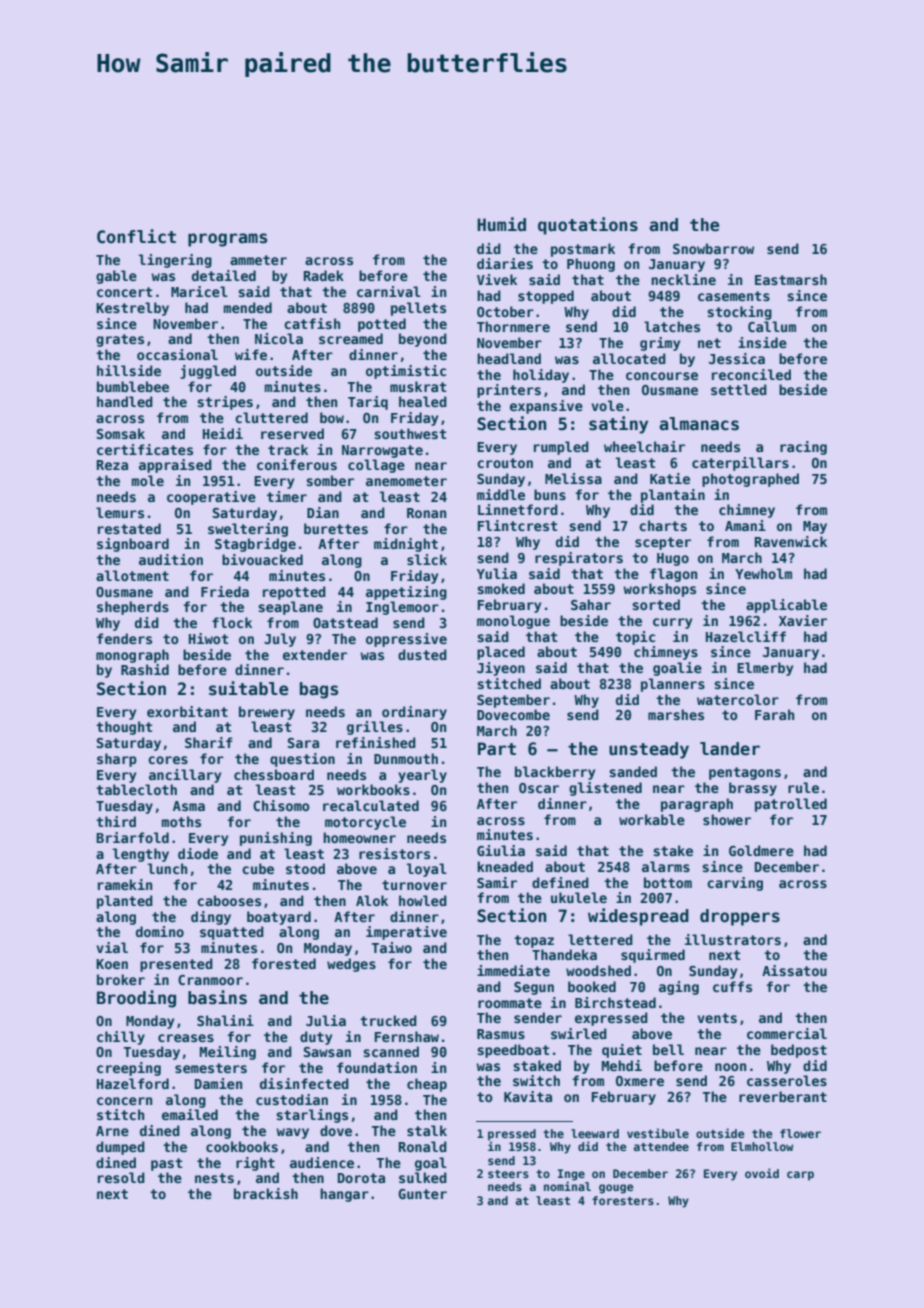 This page has width=924, height=1308. I want to click on resold, so click(121, 1177).
